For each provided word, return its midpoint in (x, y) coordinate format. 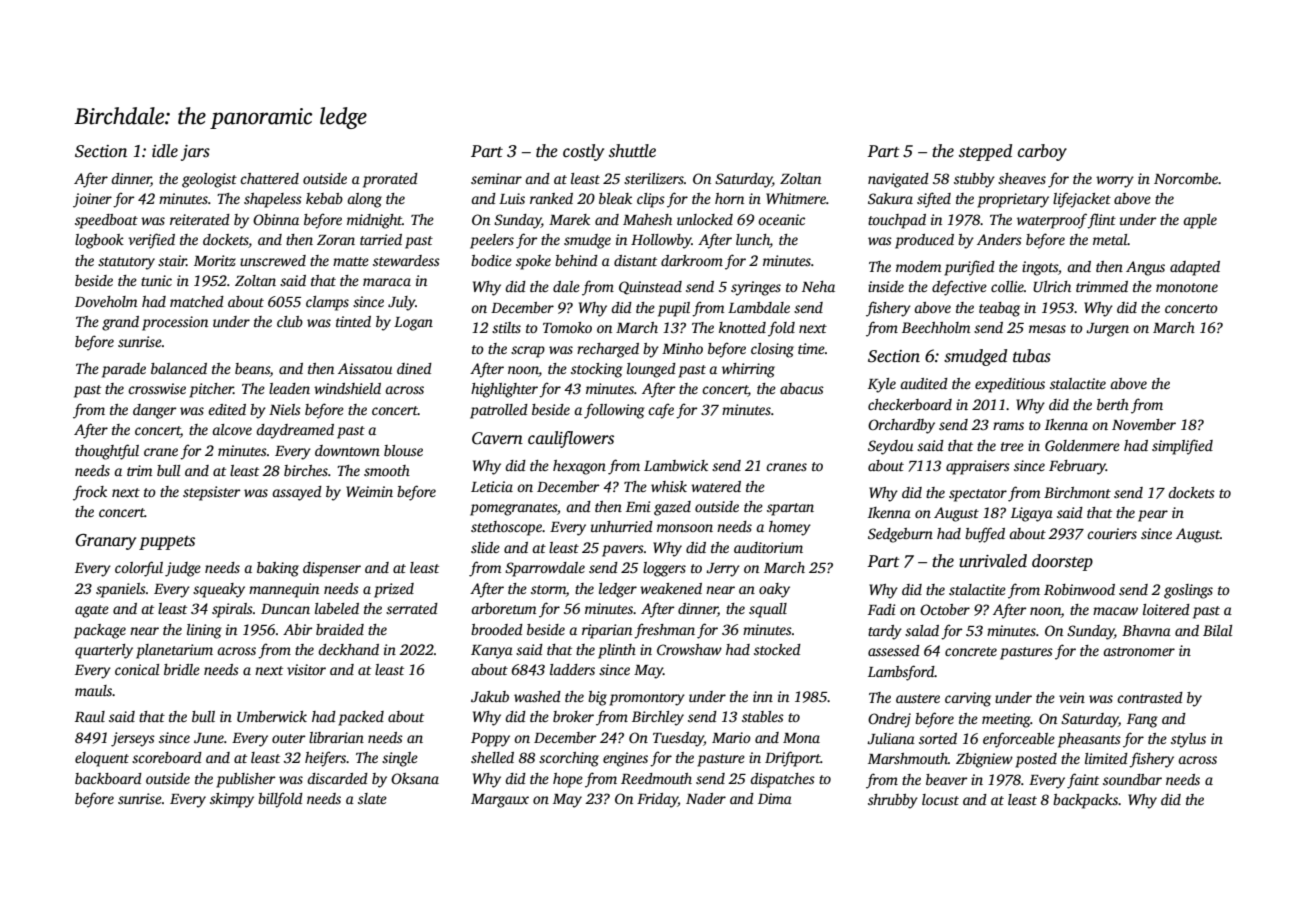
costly (583, 152)
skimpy (232, 800)
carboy (1042, 152)
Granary (106, 542)
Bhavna (1146, 630)
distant (635, 260)
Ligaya (1032, 514)
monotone (1187, 287)
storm (548, 589)
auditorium (768, 547)
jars (195, 153)
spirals (232, 610)
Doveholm (106, 301)
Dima (775, 798)
